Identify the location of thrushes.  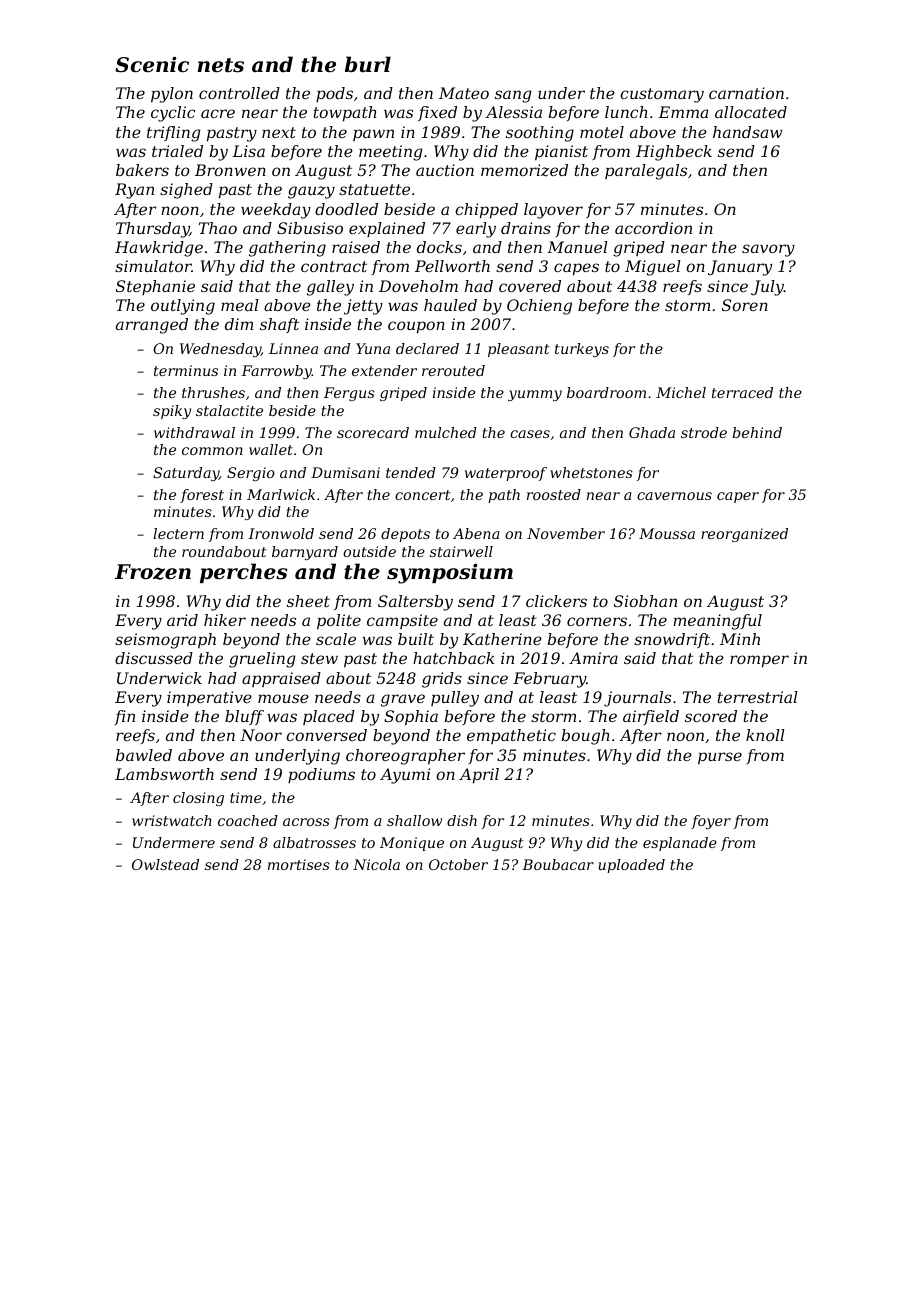
(213, 392).
